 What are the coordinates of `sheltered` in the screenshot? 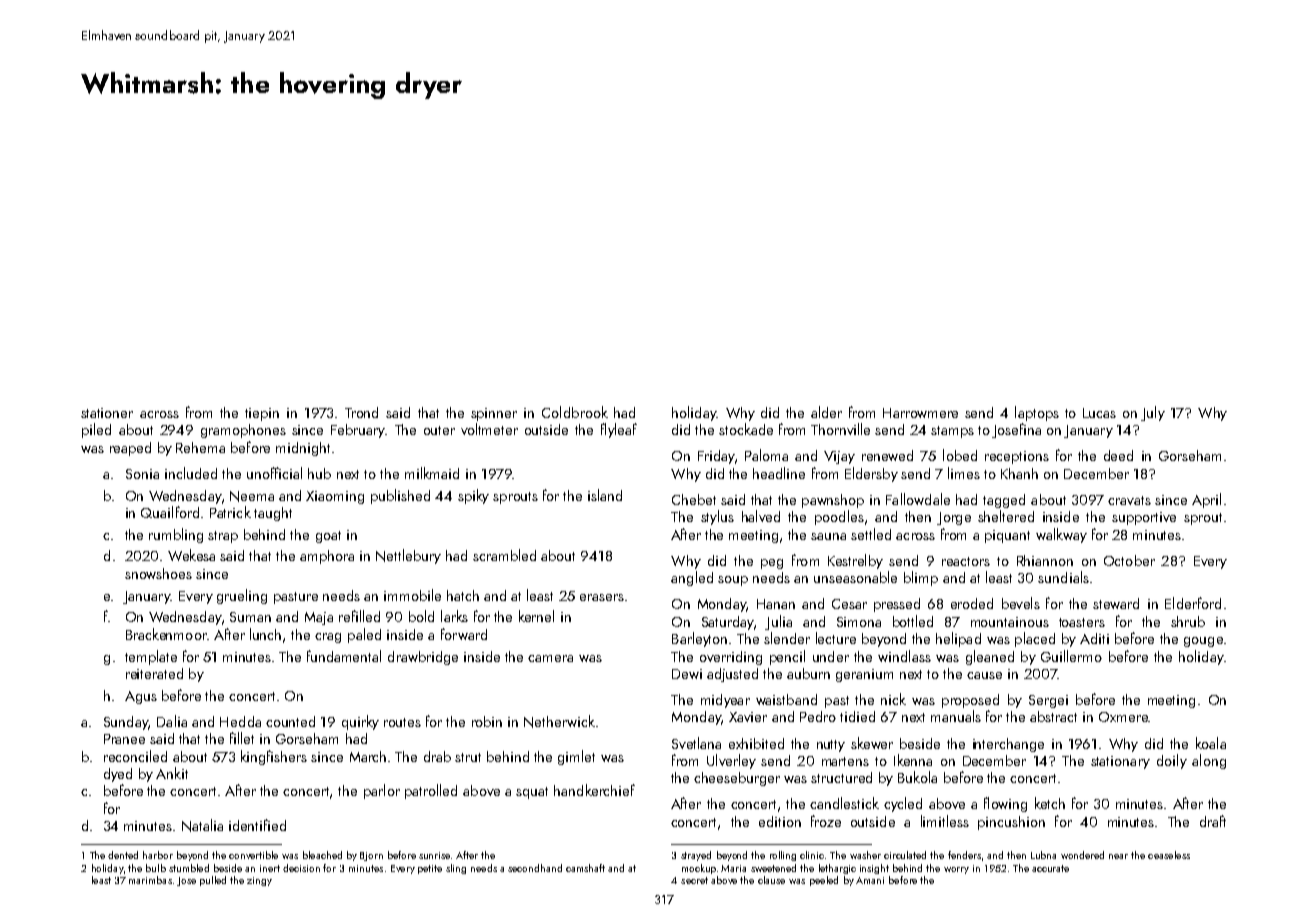 It's located at (1006, 516).
